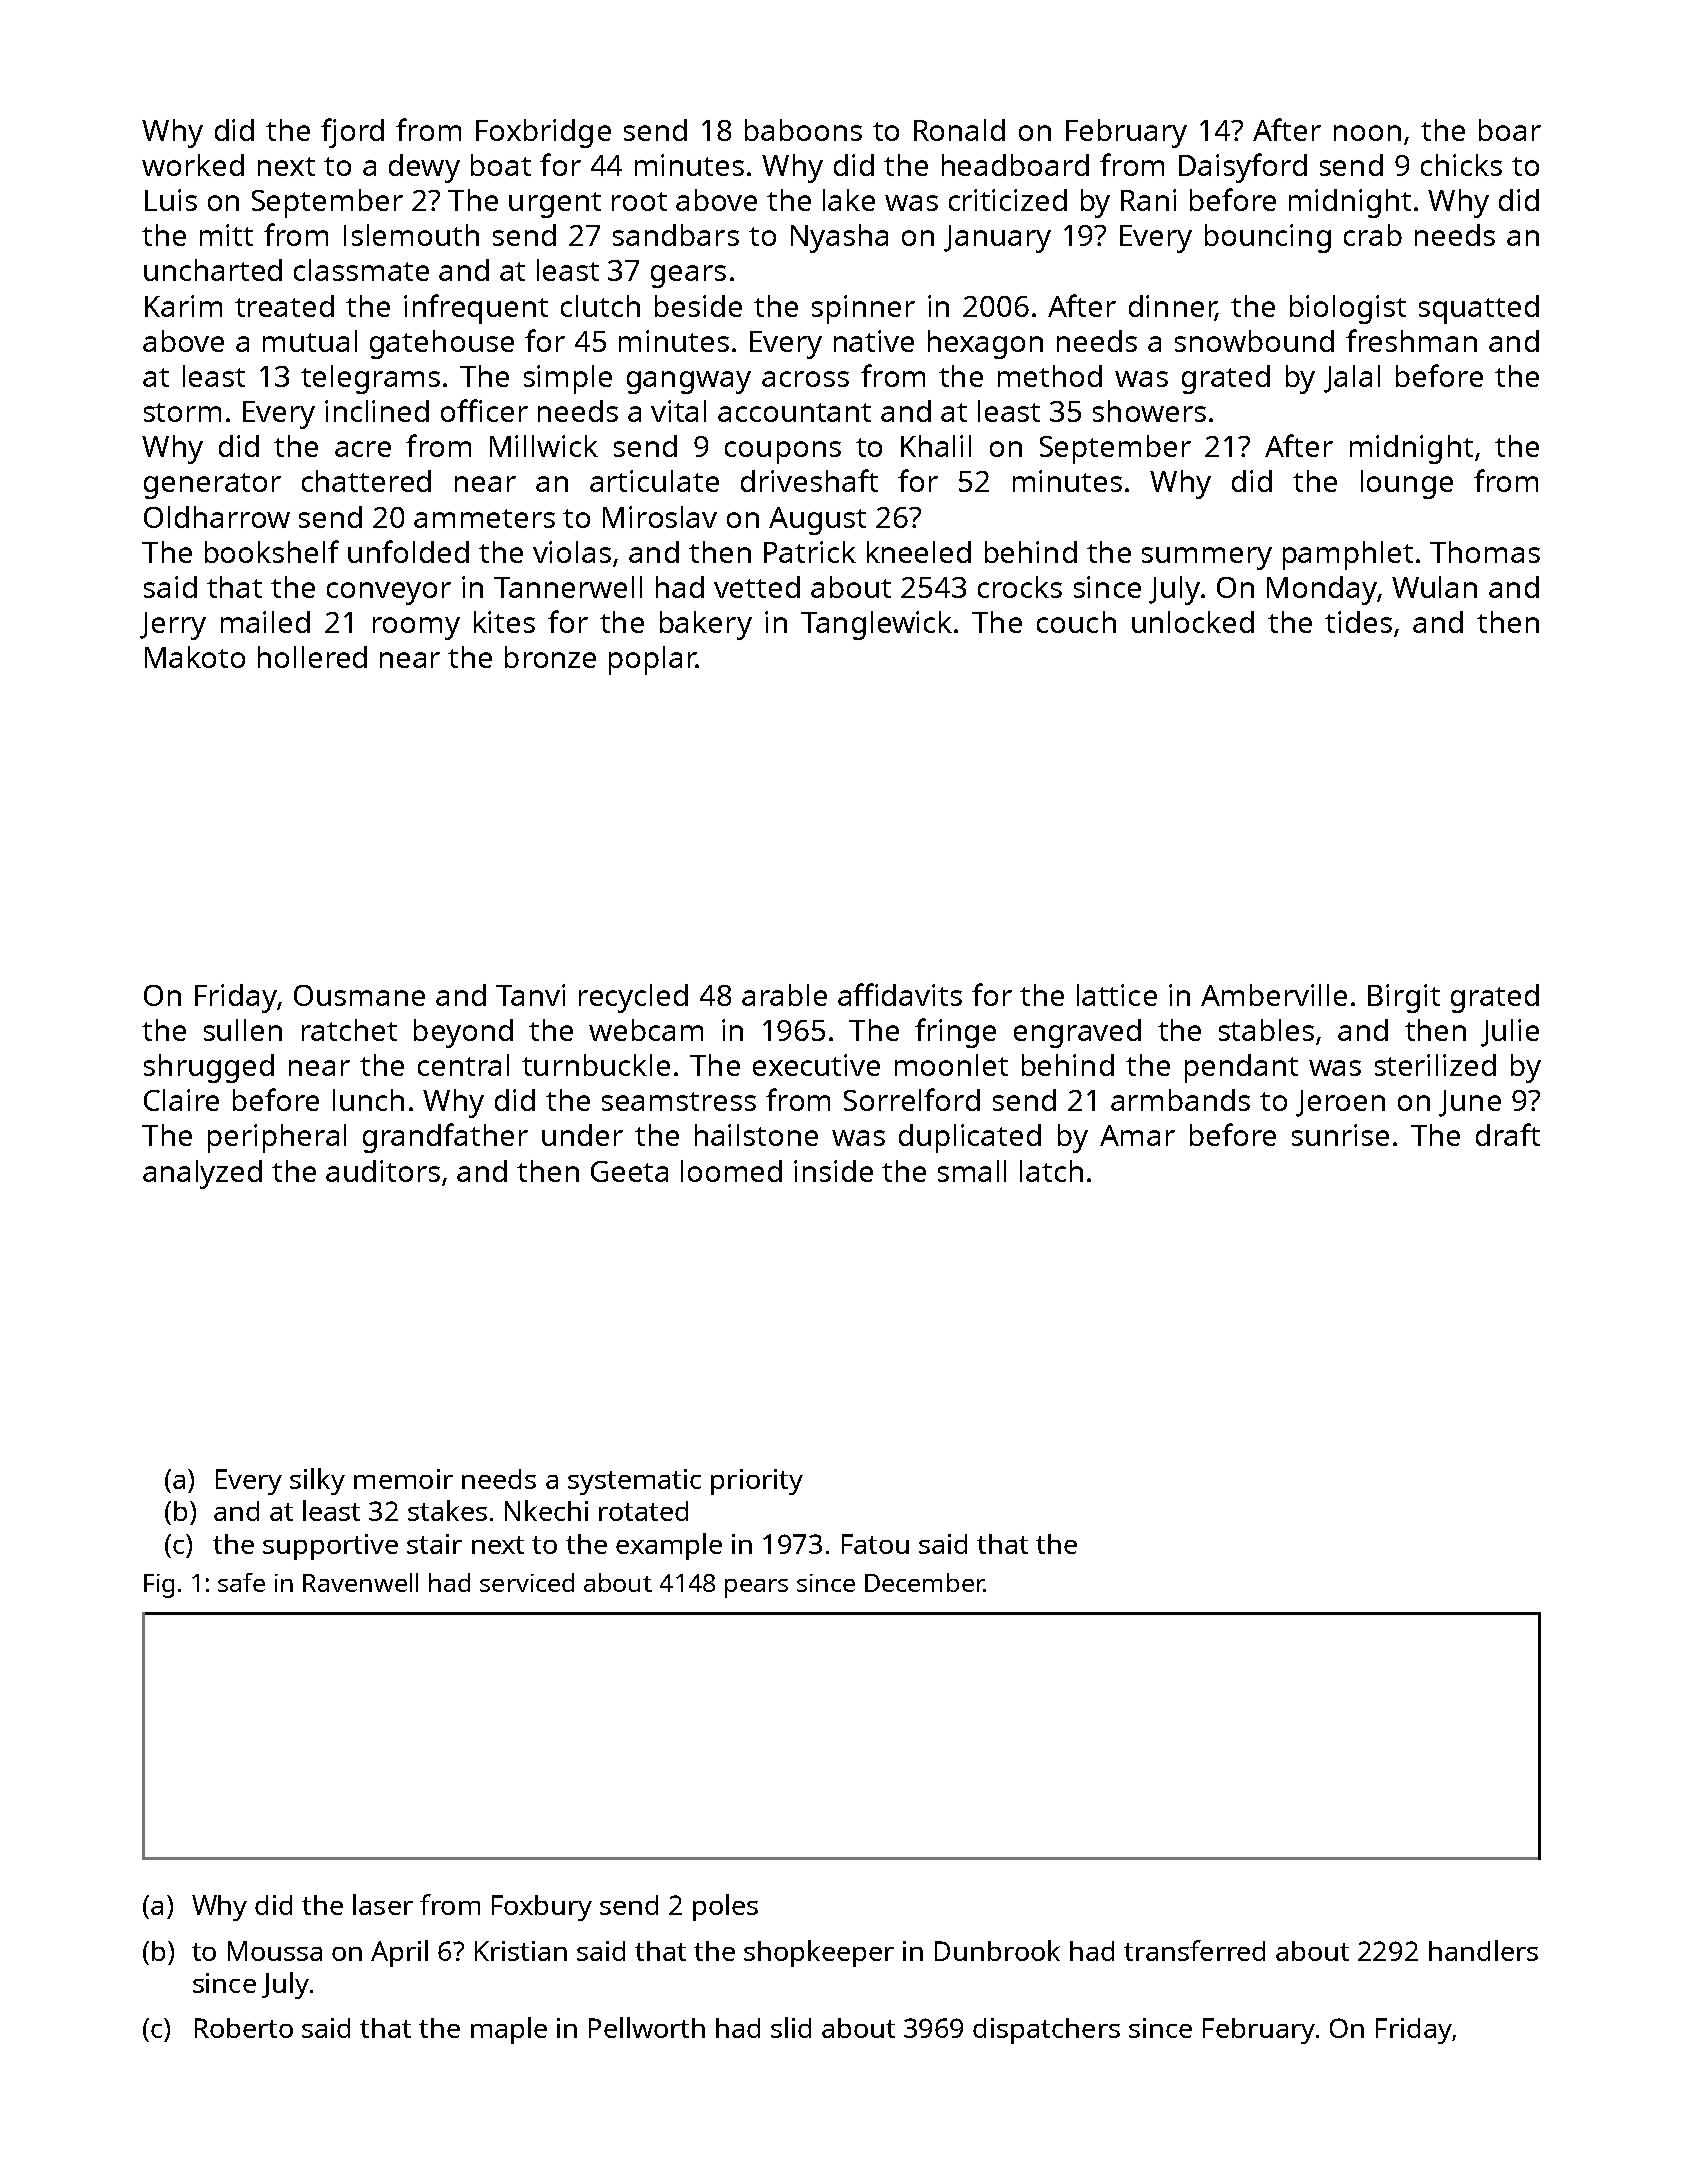 The width and height of the page is (1683, 2178). I want to click on loomed, so click(731, 1171).
